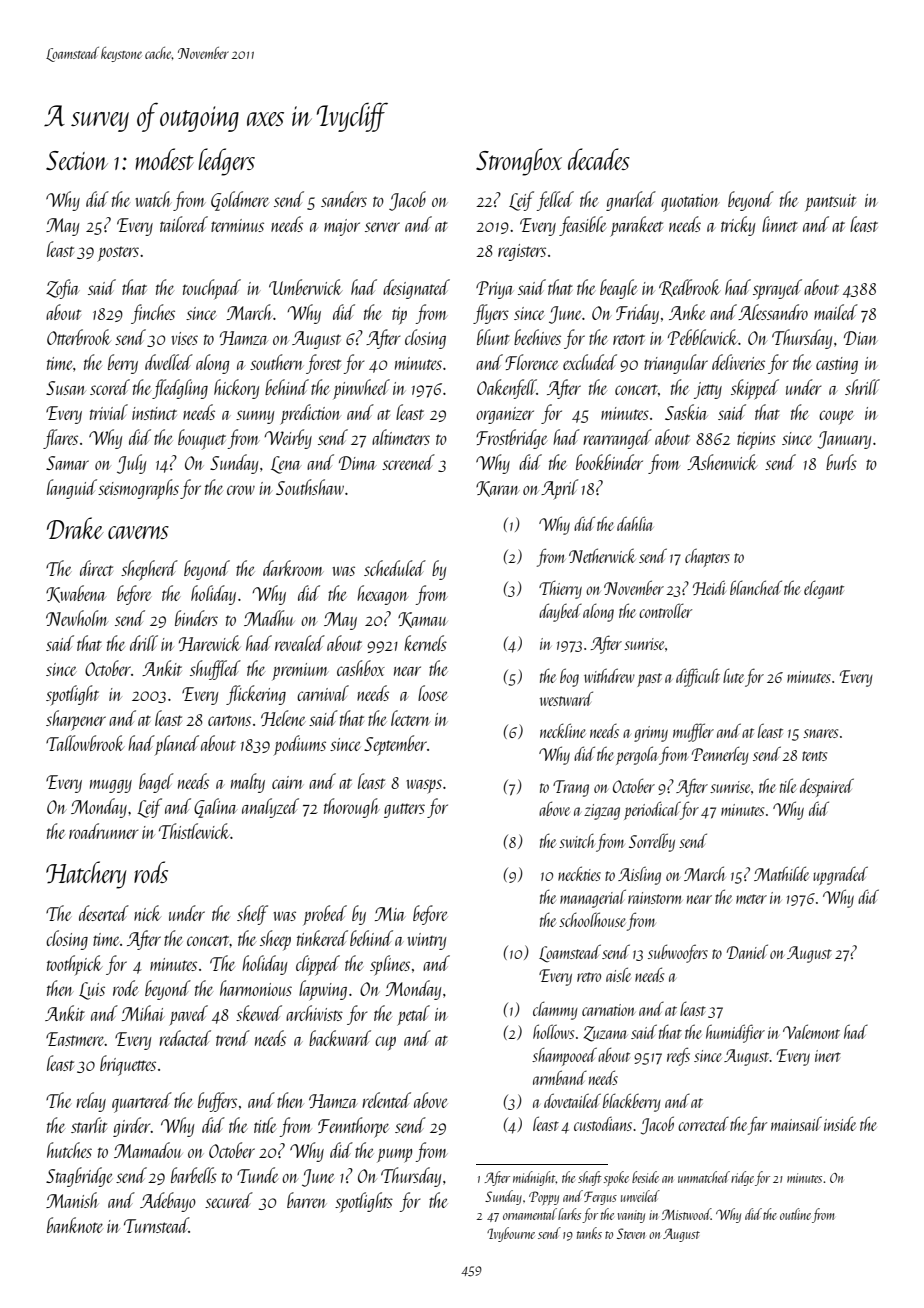 The width and height of the screenshot is (924, 1308). What do you see at coordinates (841, 462) in the screenshot?
I see `burls` at bounding box center [841, 462].
